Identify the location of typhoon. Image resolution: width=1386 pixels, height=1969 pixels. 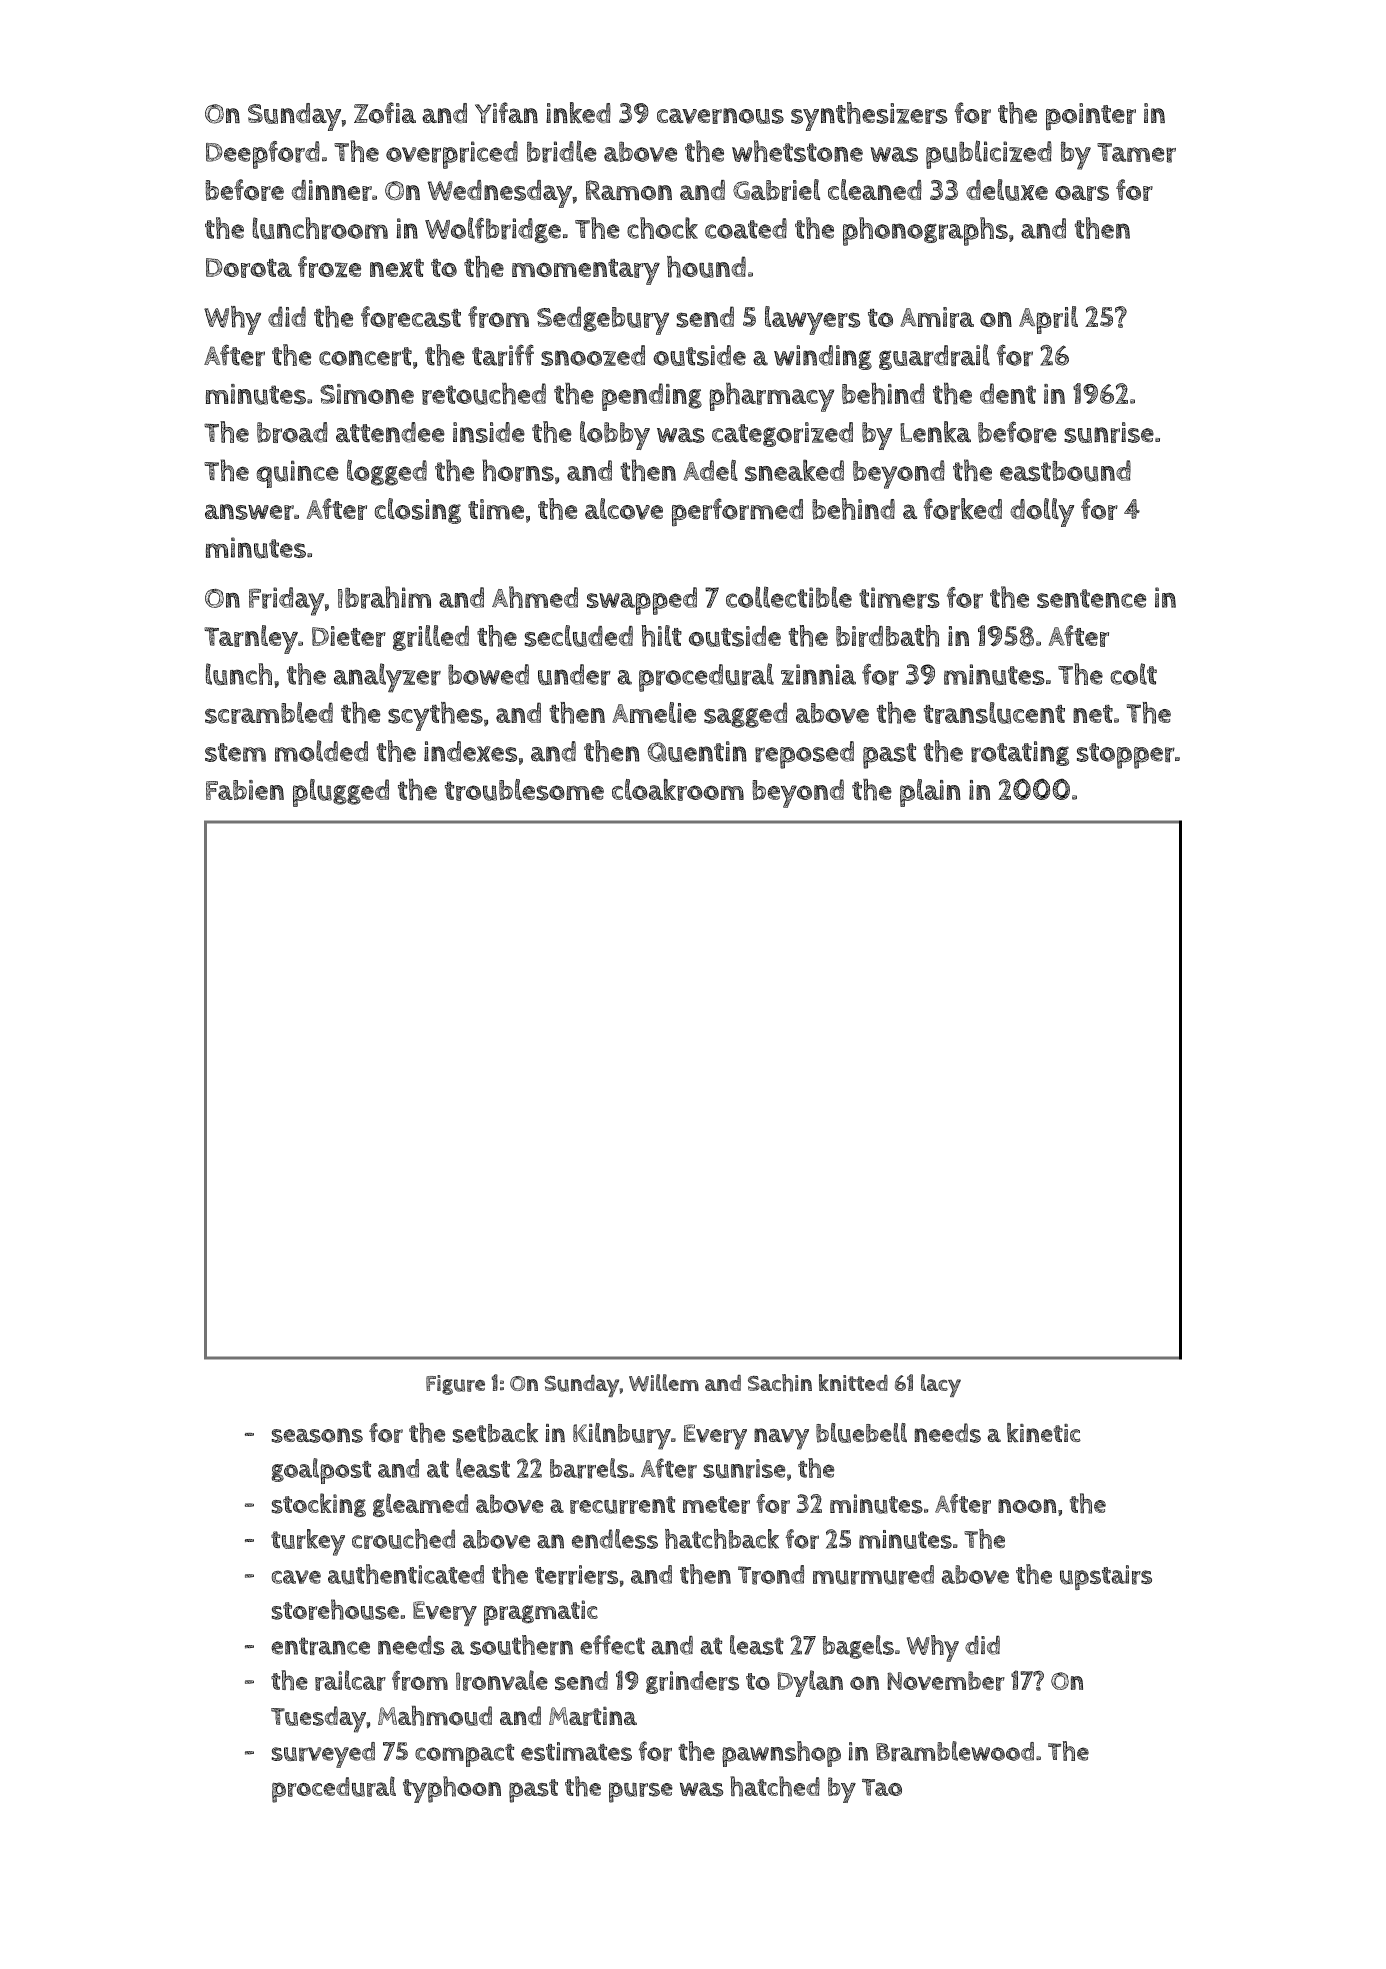
(452, 1789).
